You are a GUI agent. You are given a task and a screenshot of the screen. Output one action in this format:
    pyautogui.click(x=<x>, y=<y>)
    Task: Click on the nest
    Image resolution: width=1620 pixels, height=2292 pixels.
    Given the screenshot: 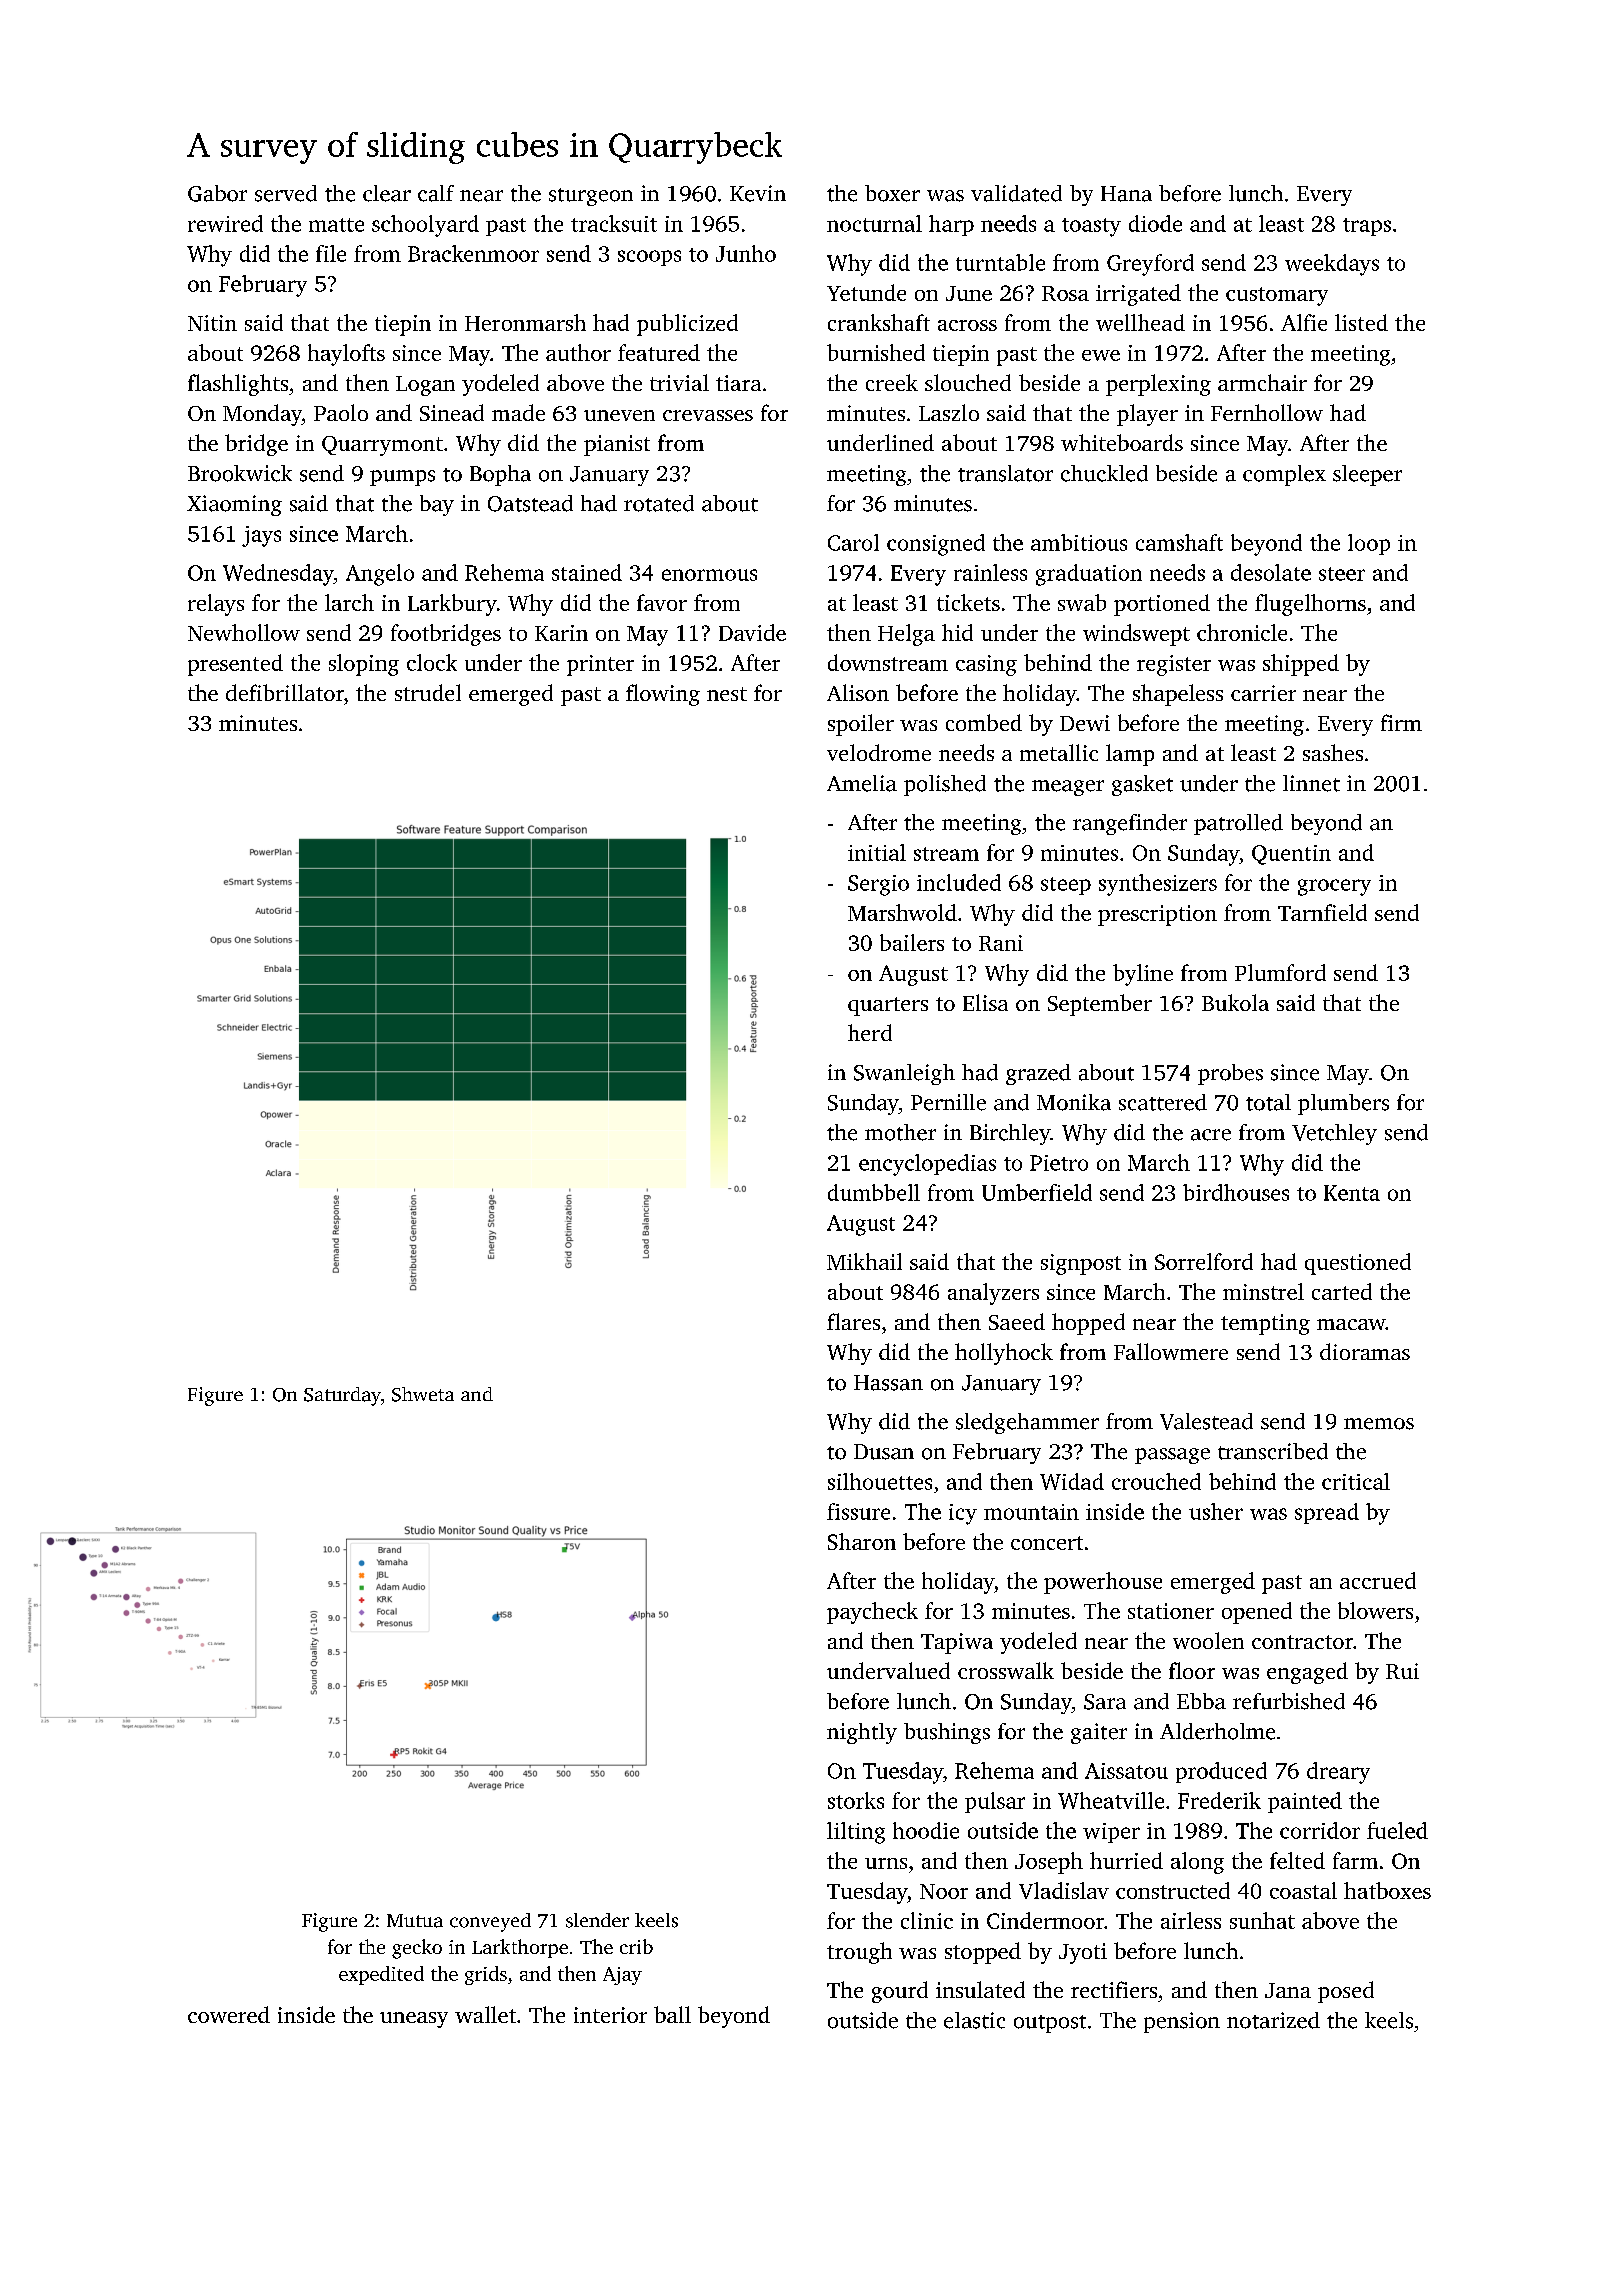 What is the action you would take?
    pyautogui.click(x=727, y=694)
